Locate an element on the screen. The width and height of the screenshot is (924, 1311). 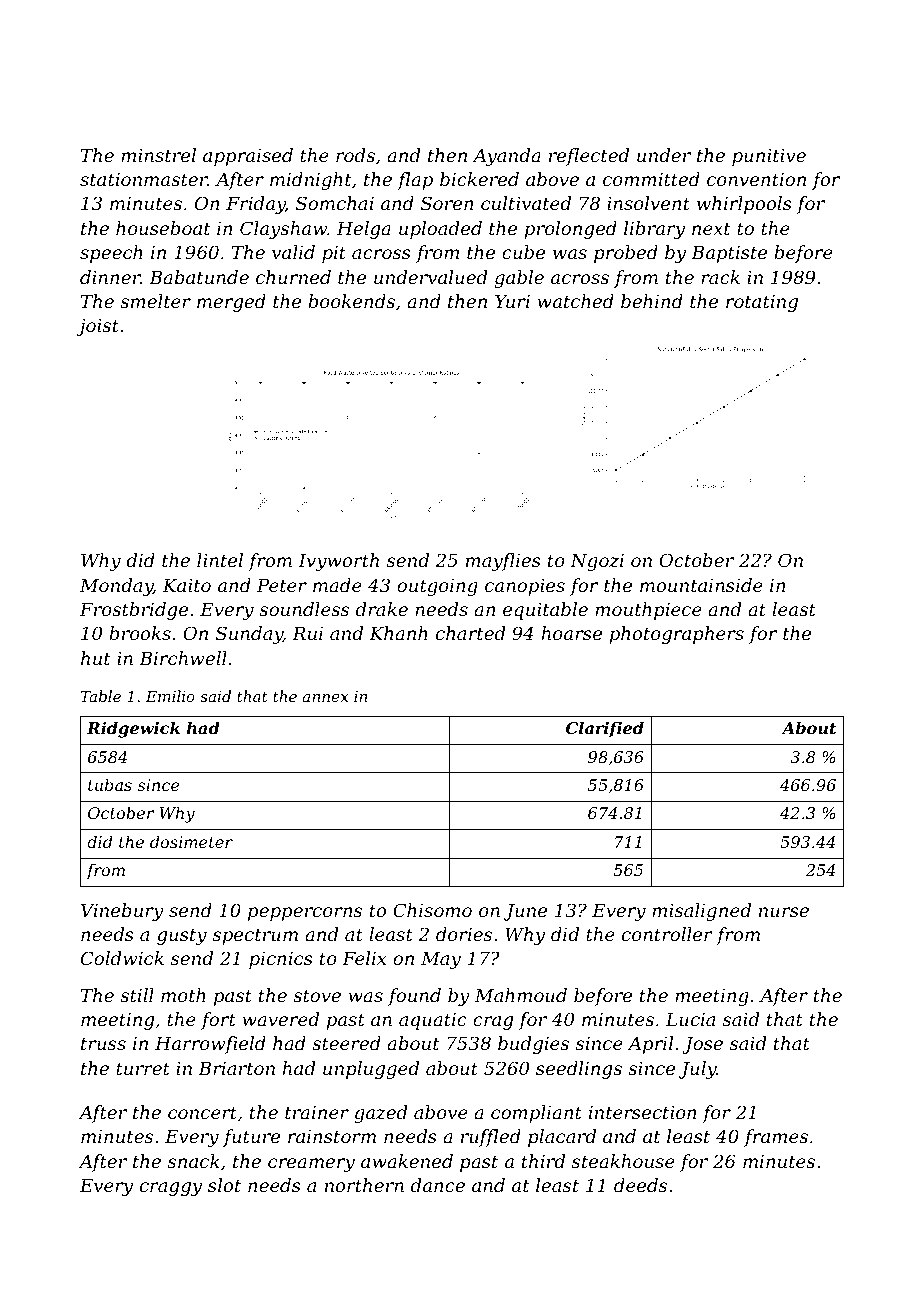
unplugged is located at coordinates (371, 1070).
